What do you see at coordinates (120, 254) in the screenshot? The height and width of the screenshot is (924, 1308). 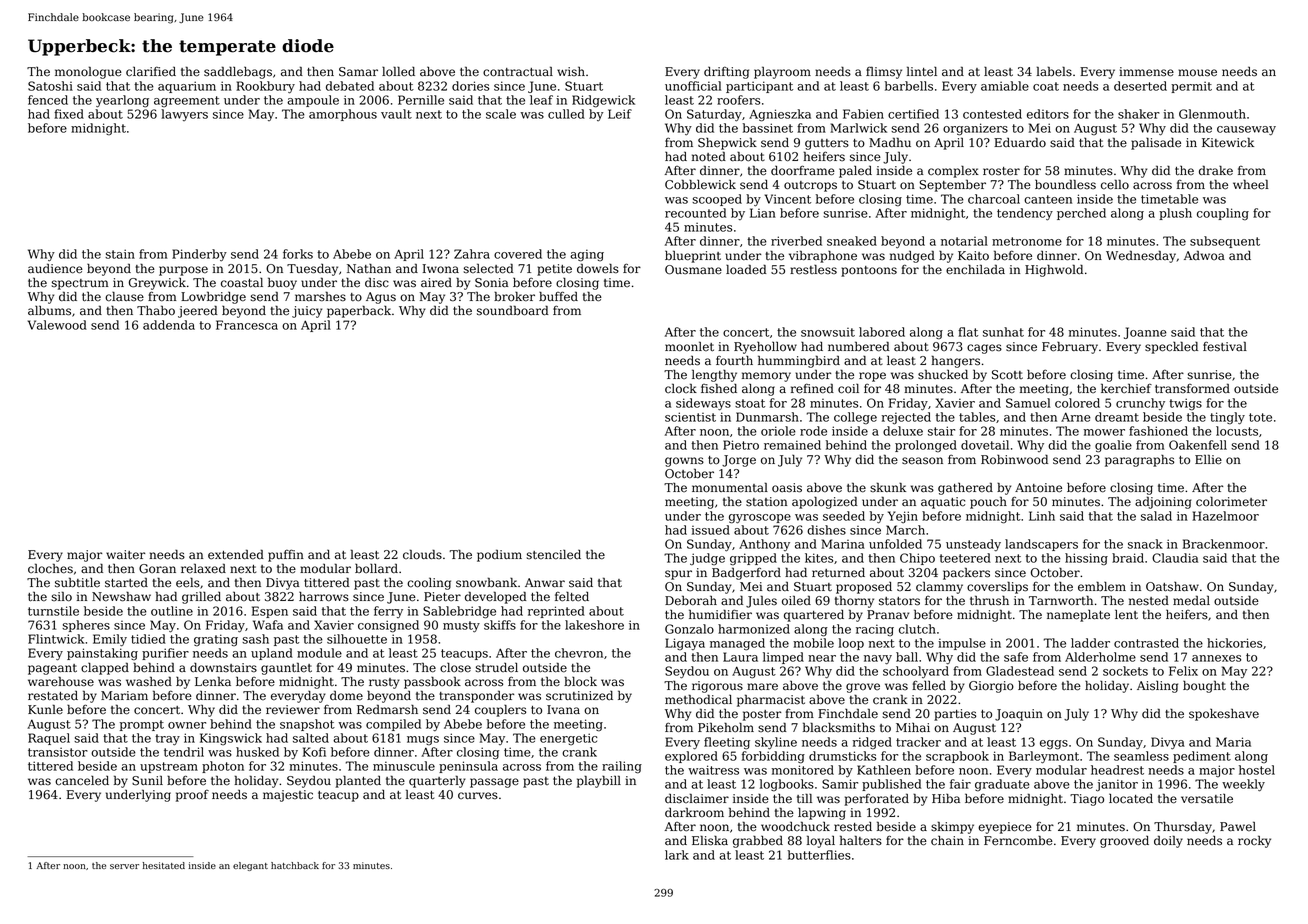 I see `stain` at bounding box center [120, 254].
